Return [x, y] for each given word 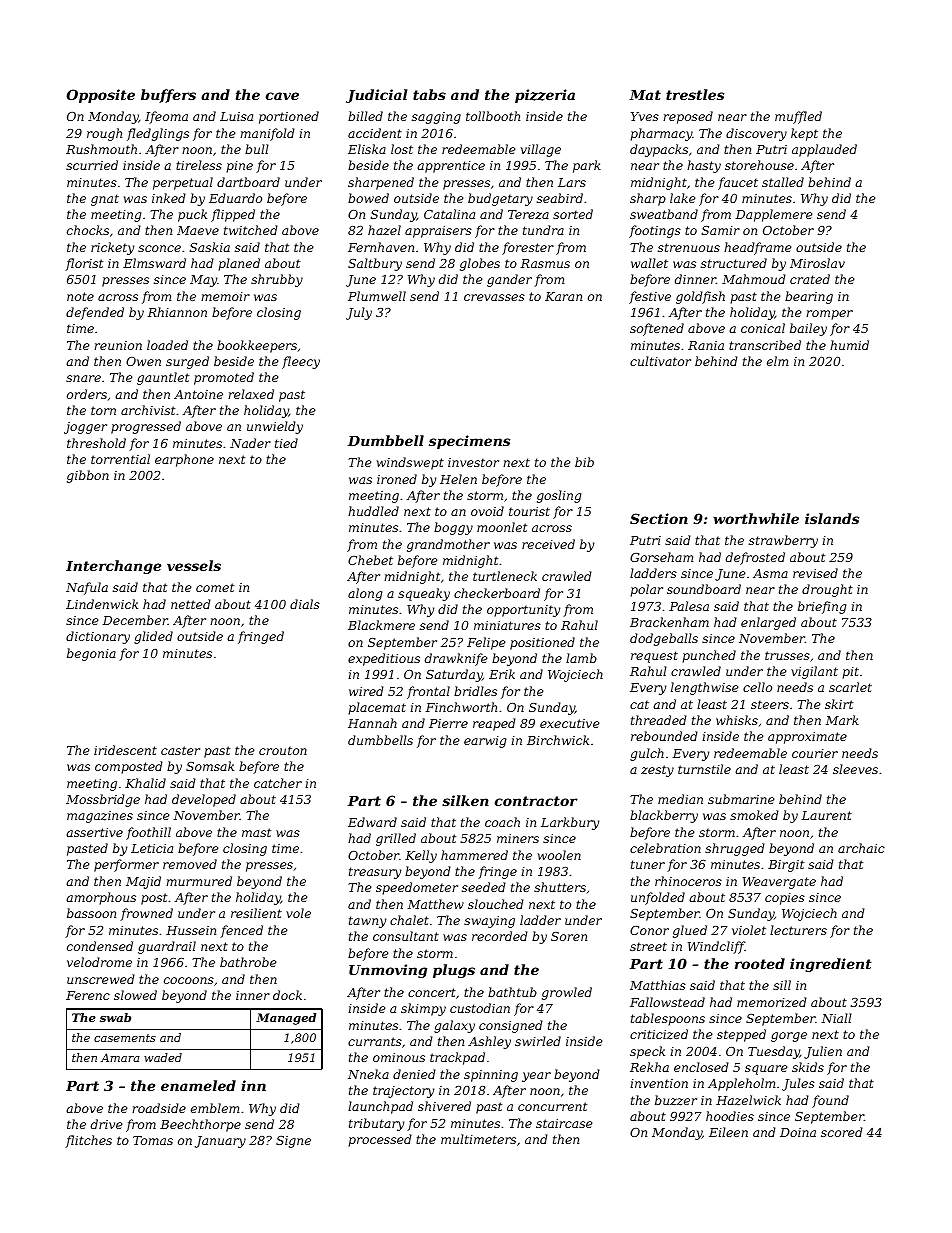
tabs [429, 94]
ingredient [831, 965]
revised [815, 573]
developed [204, 800]
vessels [194, 565]
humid [849, 345]
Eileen [728, 1132]
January [220, 1142]
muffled [798, 117]
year [536, 1077]
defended [95, 313]
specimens [469, 442]
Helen [458, 479]
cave [282, 96]
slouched [496, 904]
